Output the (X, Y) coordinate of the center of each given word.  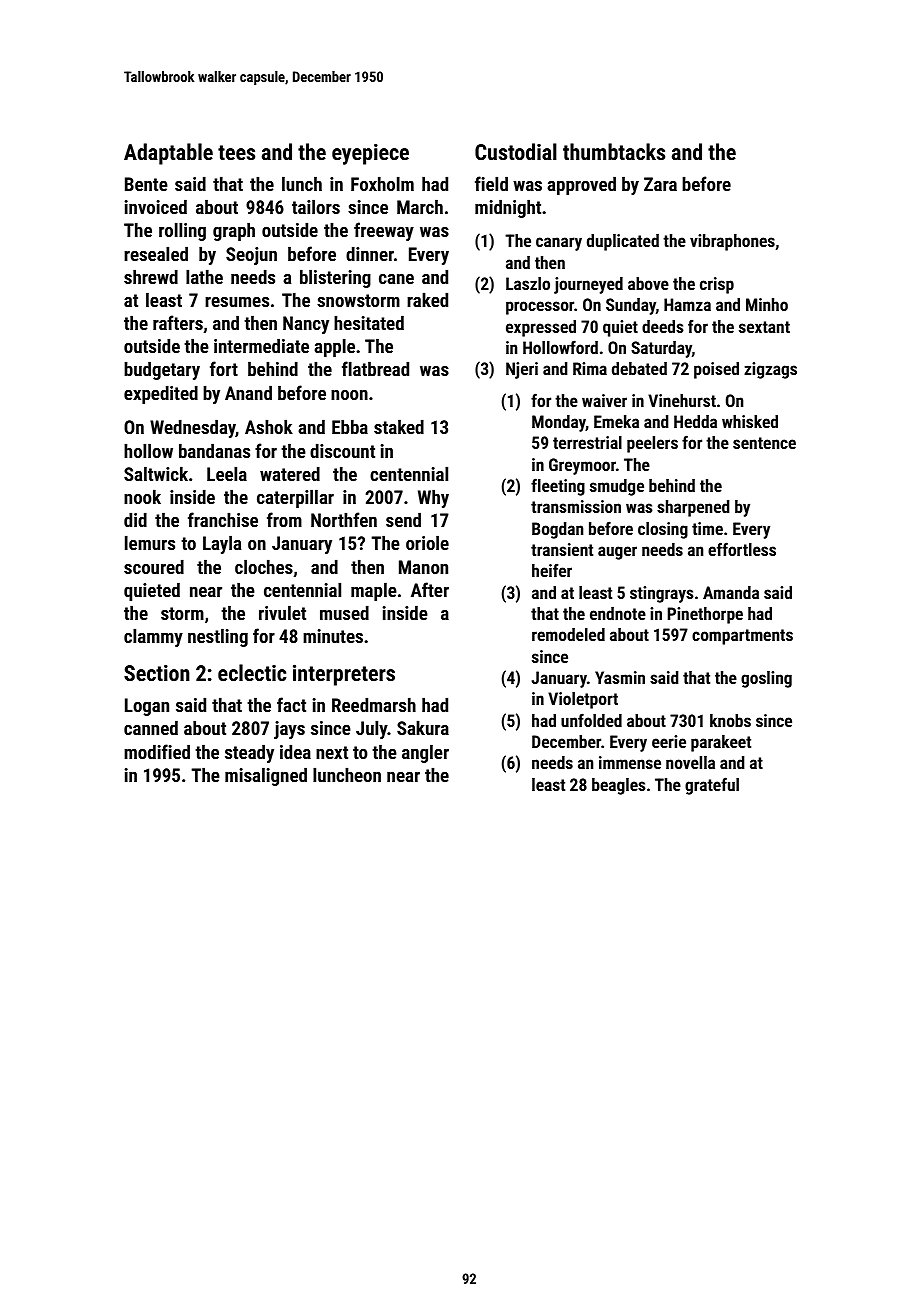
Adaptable (168, 154)
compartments (742, 637)
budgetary (162, 370)
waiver (604, 400)
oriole (427, 542)
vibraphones (732, 242)
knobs (730, 720)
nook (142, 496)
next (332, 752)
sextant (764, 327)
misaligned (266, 776)
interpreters (344, 675)
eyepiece (370, 154)
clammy (153, 637)
